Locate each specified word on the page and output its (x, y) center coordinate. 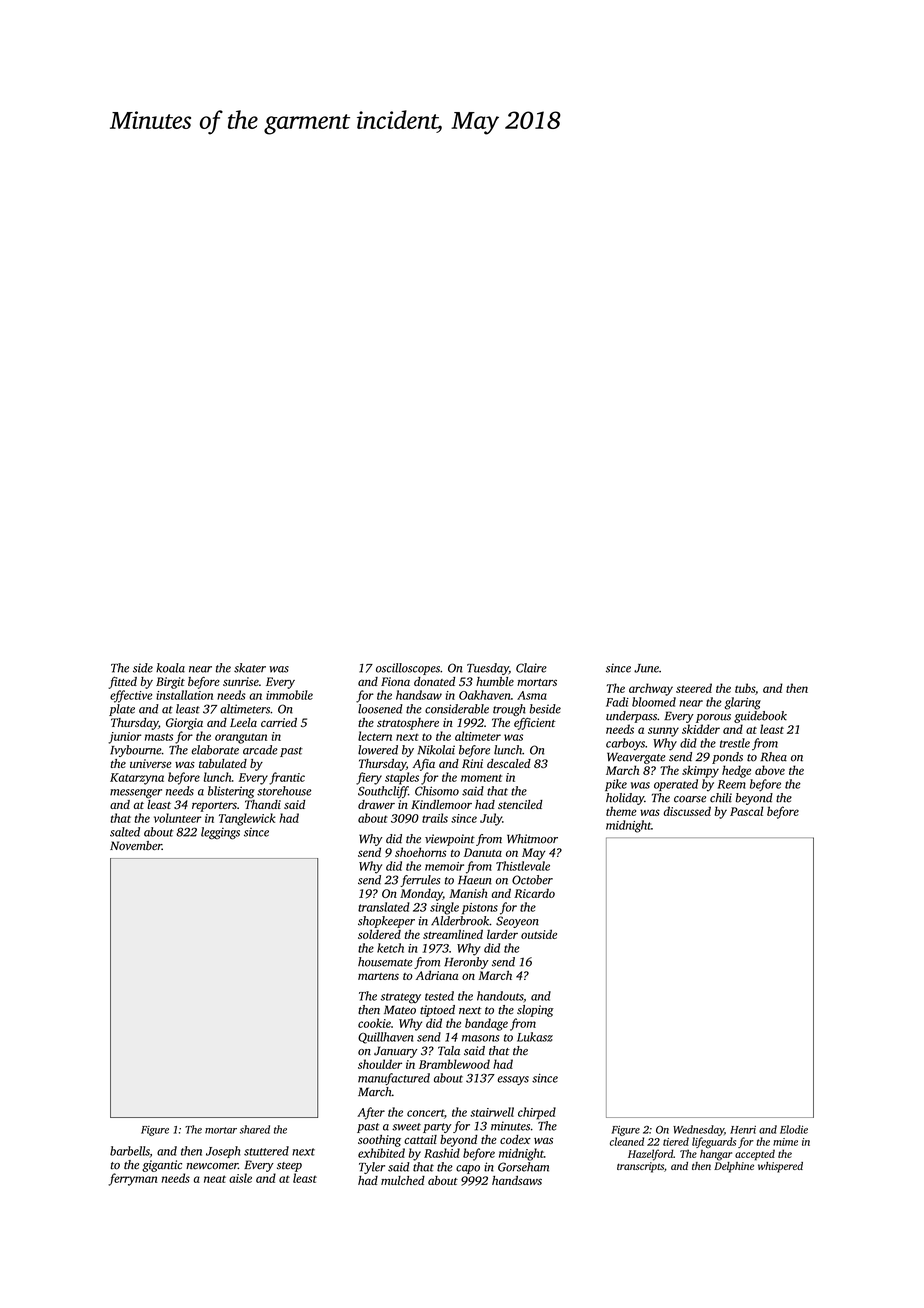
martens (378, 976)
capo (468, 1169)
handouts (500, 996)
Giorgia (184, 724)
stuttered (266, 1151)
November (136, 845)
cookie (374, 1023)
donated (434, 681)
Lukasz (535, 1037)
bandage (486, 1024)
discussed (687, 811)
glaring (742, 703)
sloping (535, 1011)
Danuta (483, 852)
